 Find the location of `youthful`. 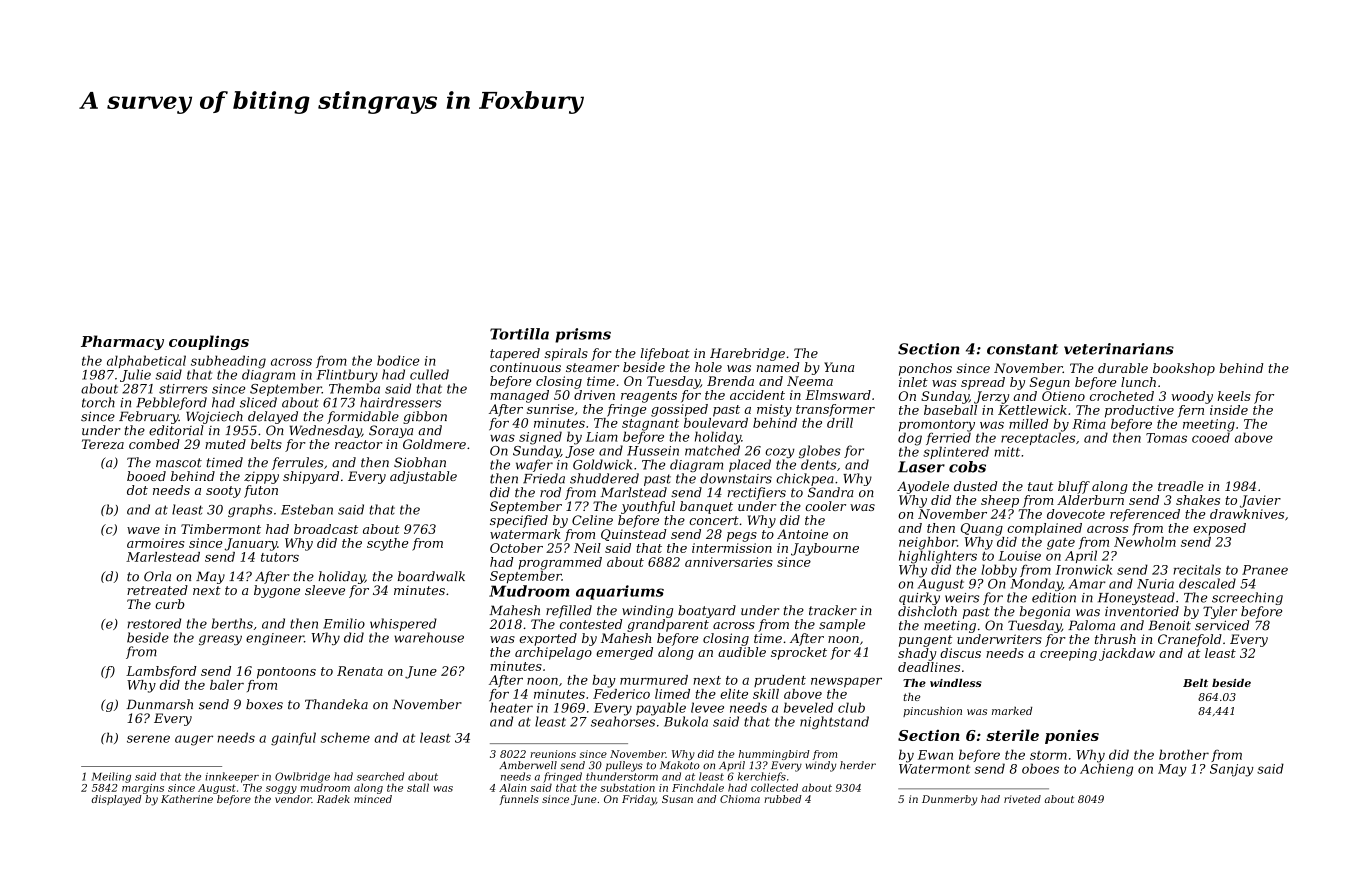

youthful is located at coordinates (648, 507).
